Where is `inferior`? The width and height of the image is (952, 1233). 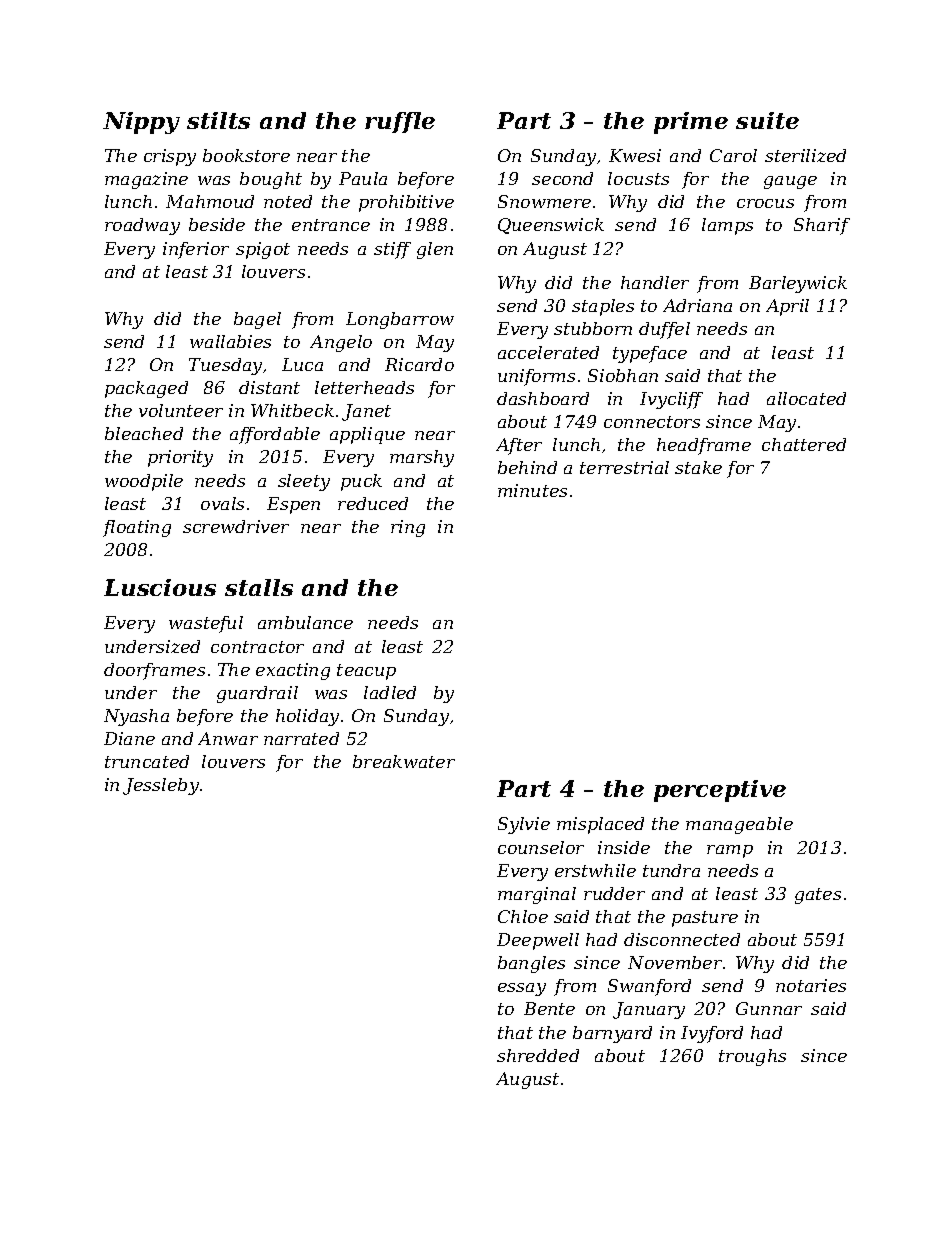 inferior is located at coordinates (196, 250).
